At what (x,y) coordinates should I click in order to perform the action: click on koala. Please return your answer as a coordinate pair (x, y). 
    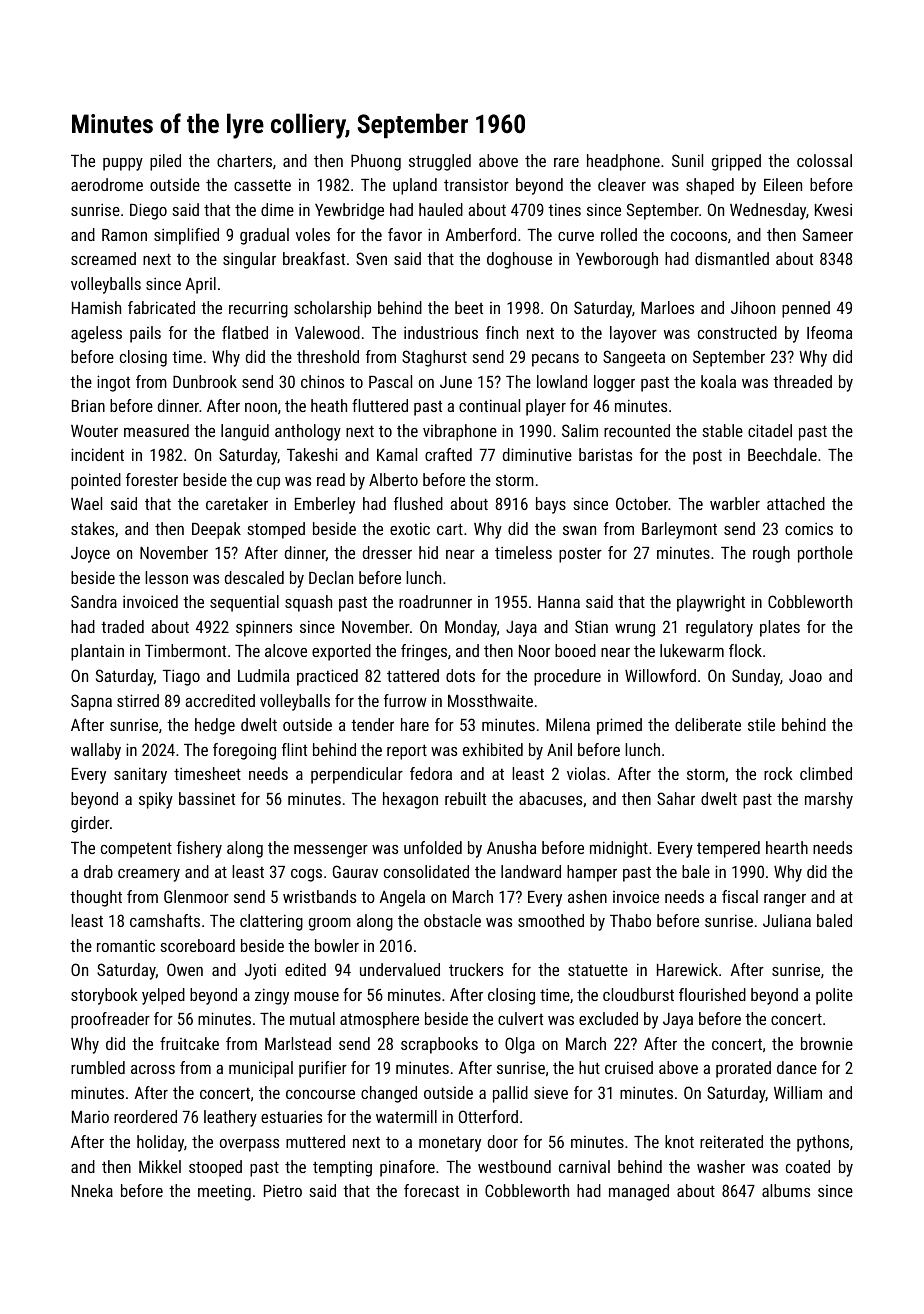
    Looking at the image, I should click on (718, 381).
